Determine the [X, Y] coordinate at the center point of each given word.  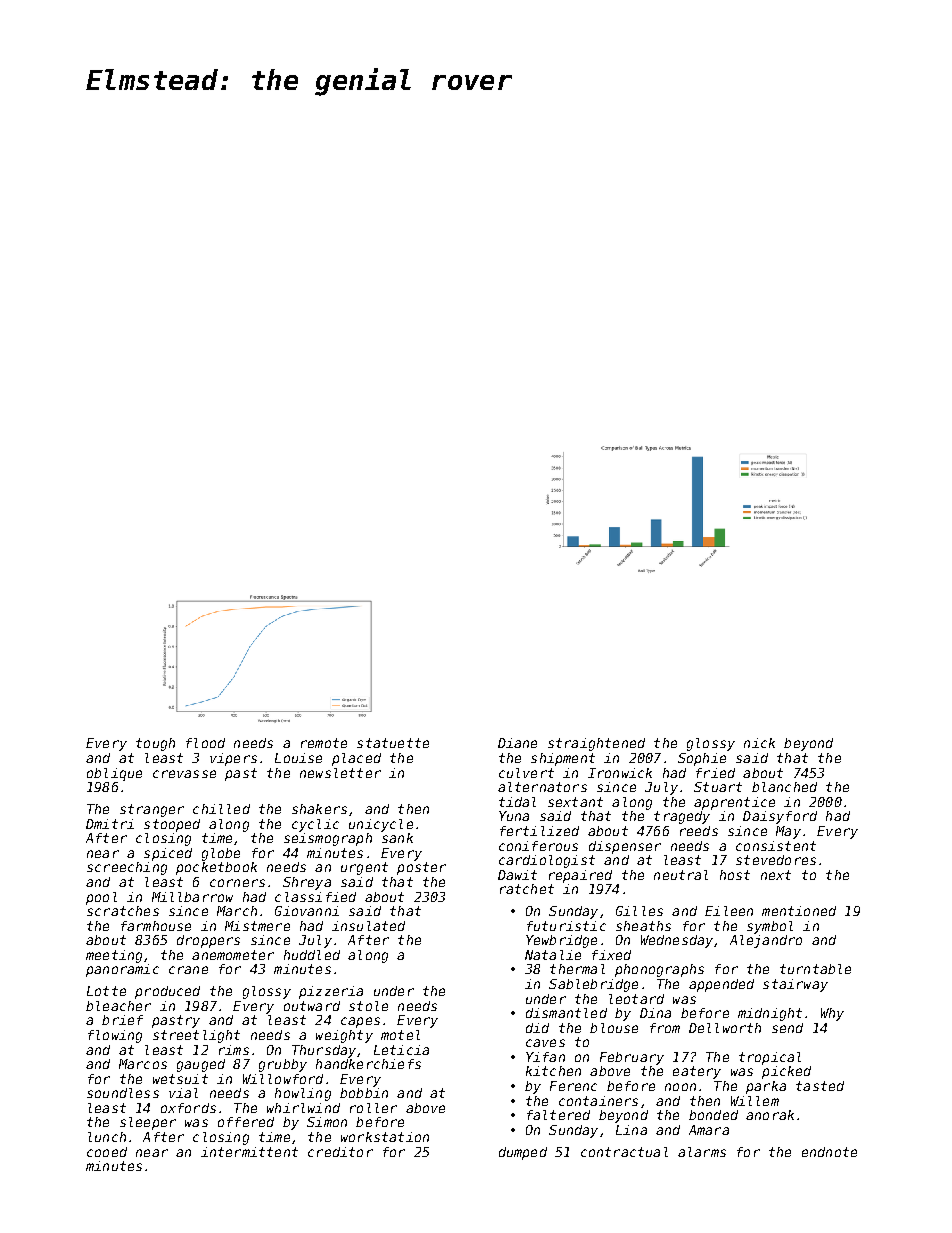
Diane [517, 743]
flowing [115, 1036]
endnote [829, 1152]
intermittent [249, 1152]
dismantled [566, 1013]
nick [759, 743]
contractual [624, 1152]
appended [721, 985]
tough [155, 744]
